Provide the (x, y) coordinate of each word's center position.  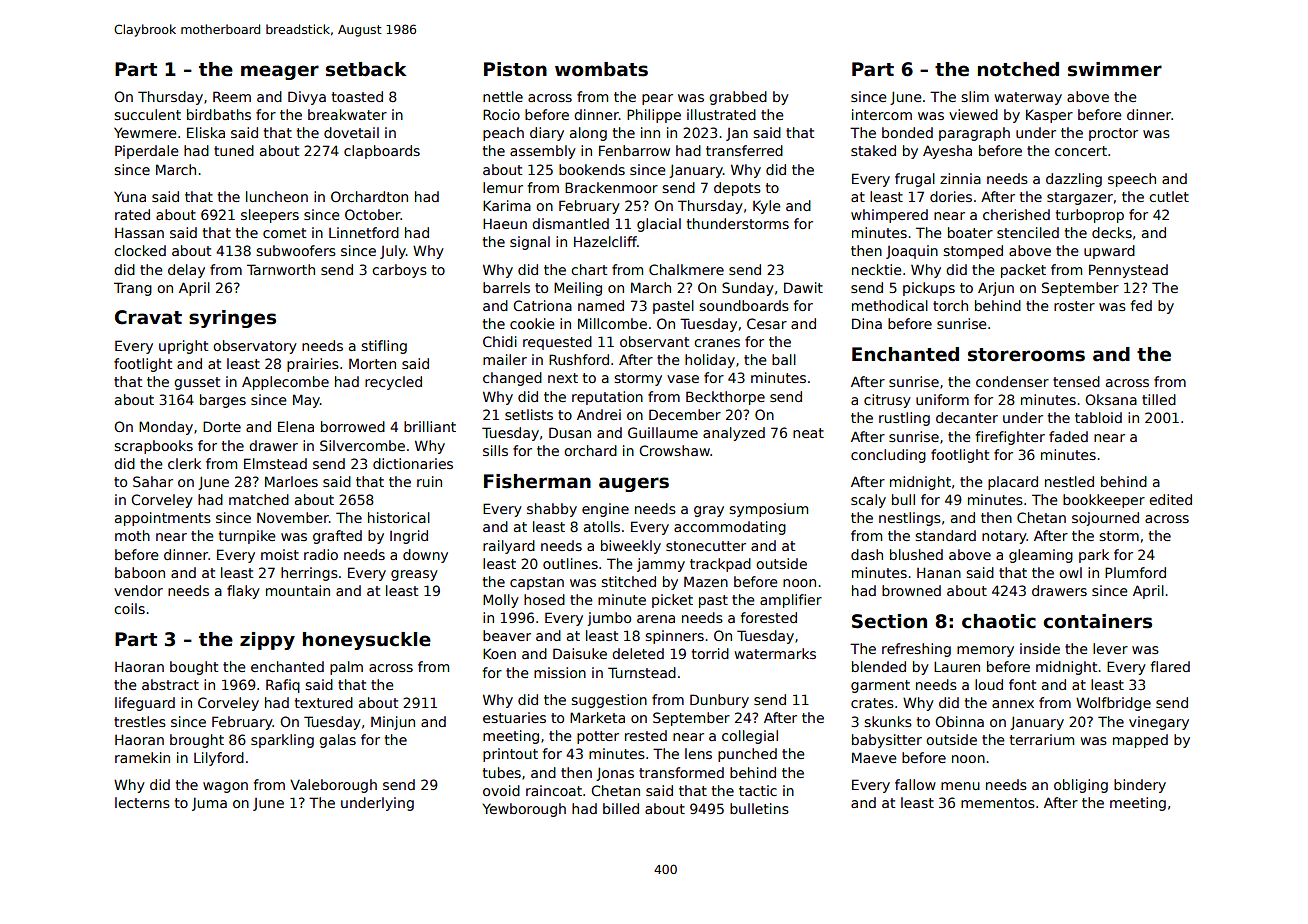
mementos (998, 803)
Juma (209, 804)
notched (1018, 69)
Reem (232, 96)
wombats (601, 69)
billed (621, 808)
